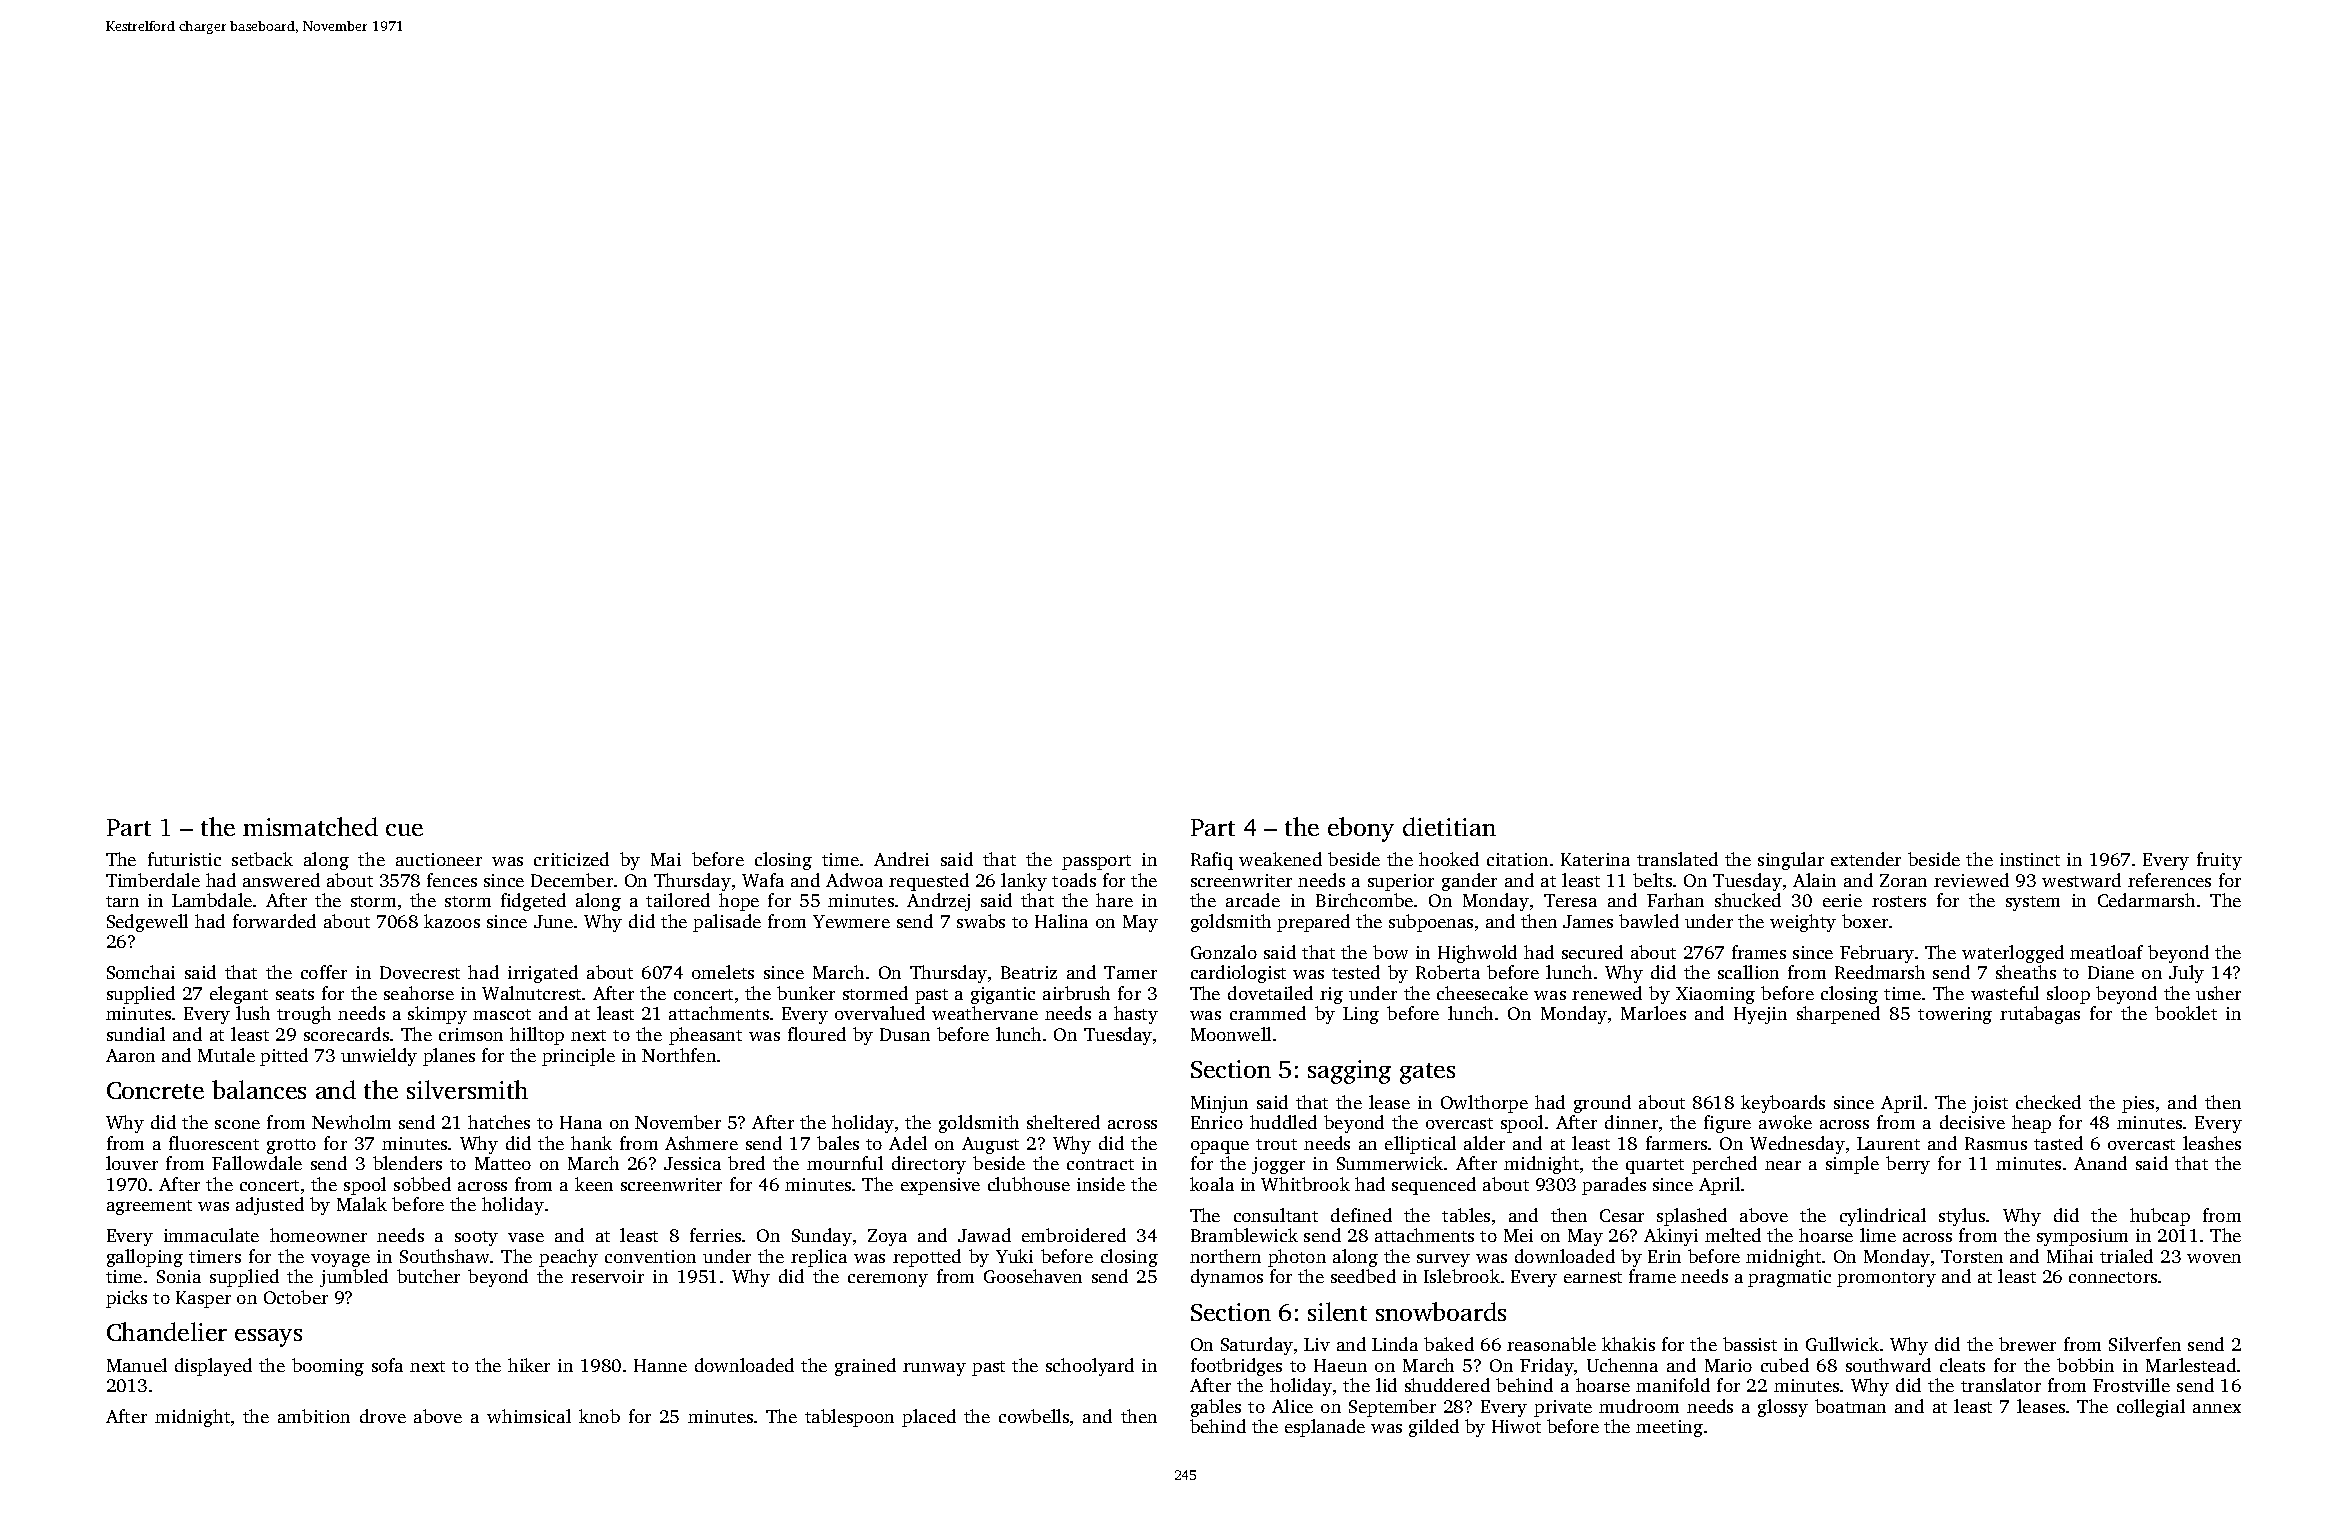  I want to click on fruity, so click(2219, 861).
